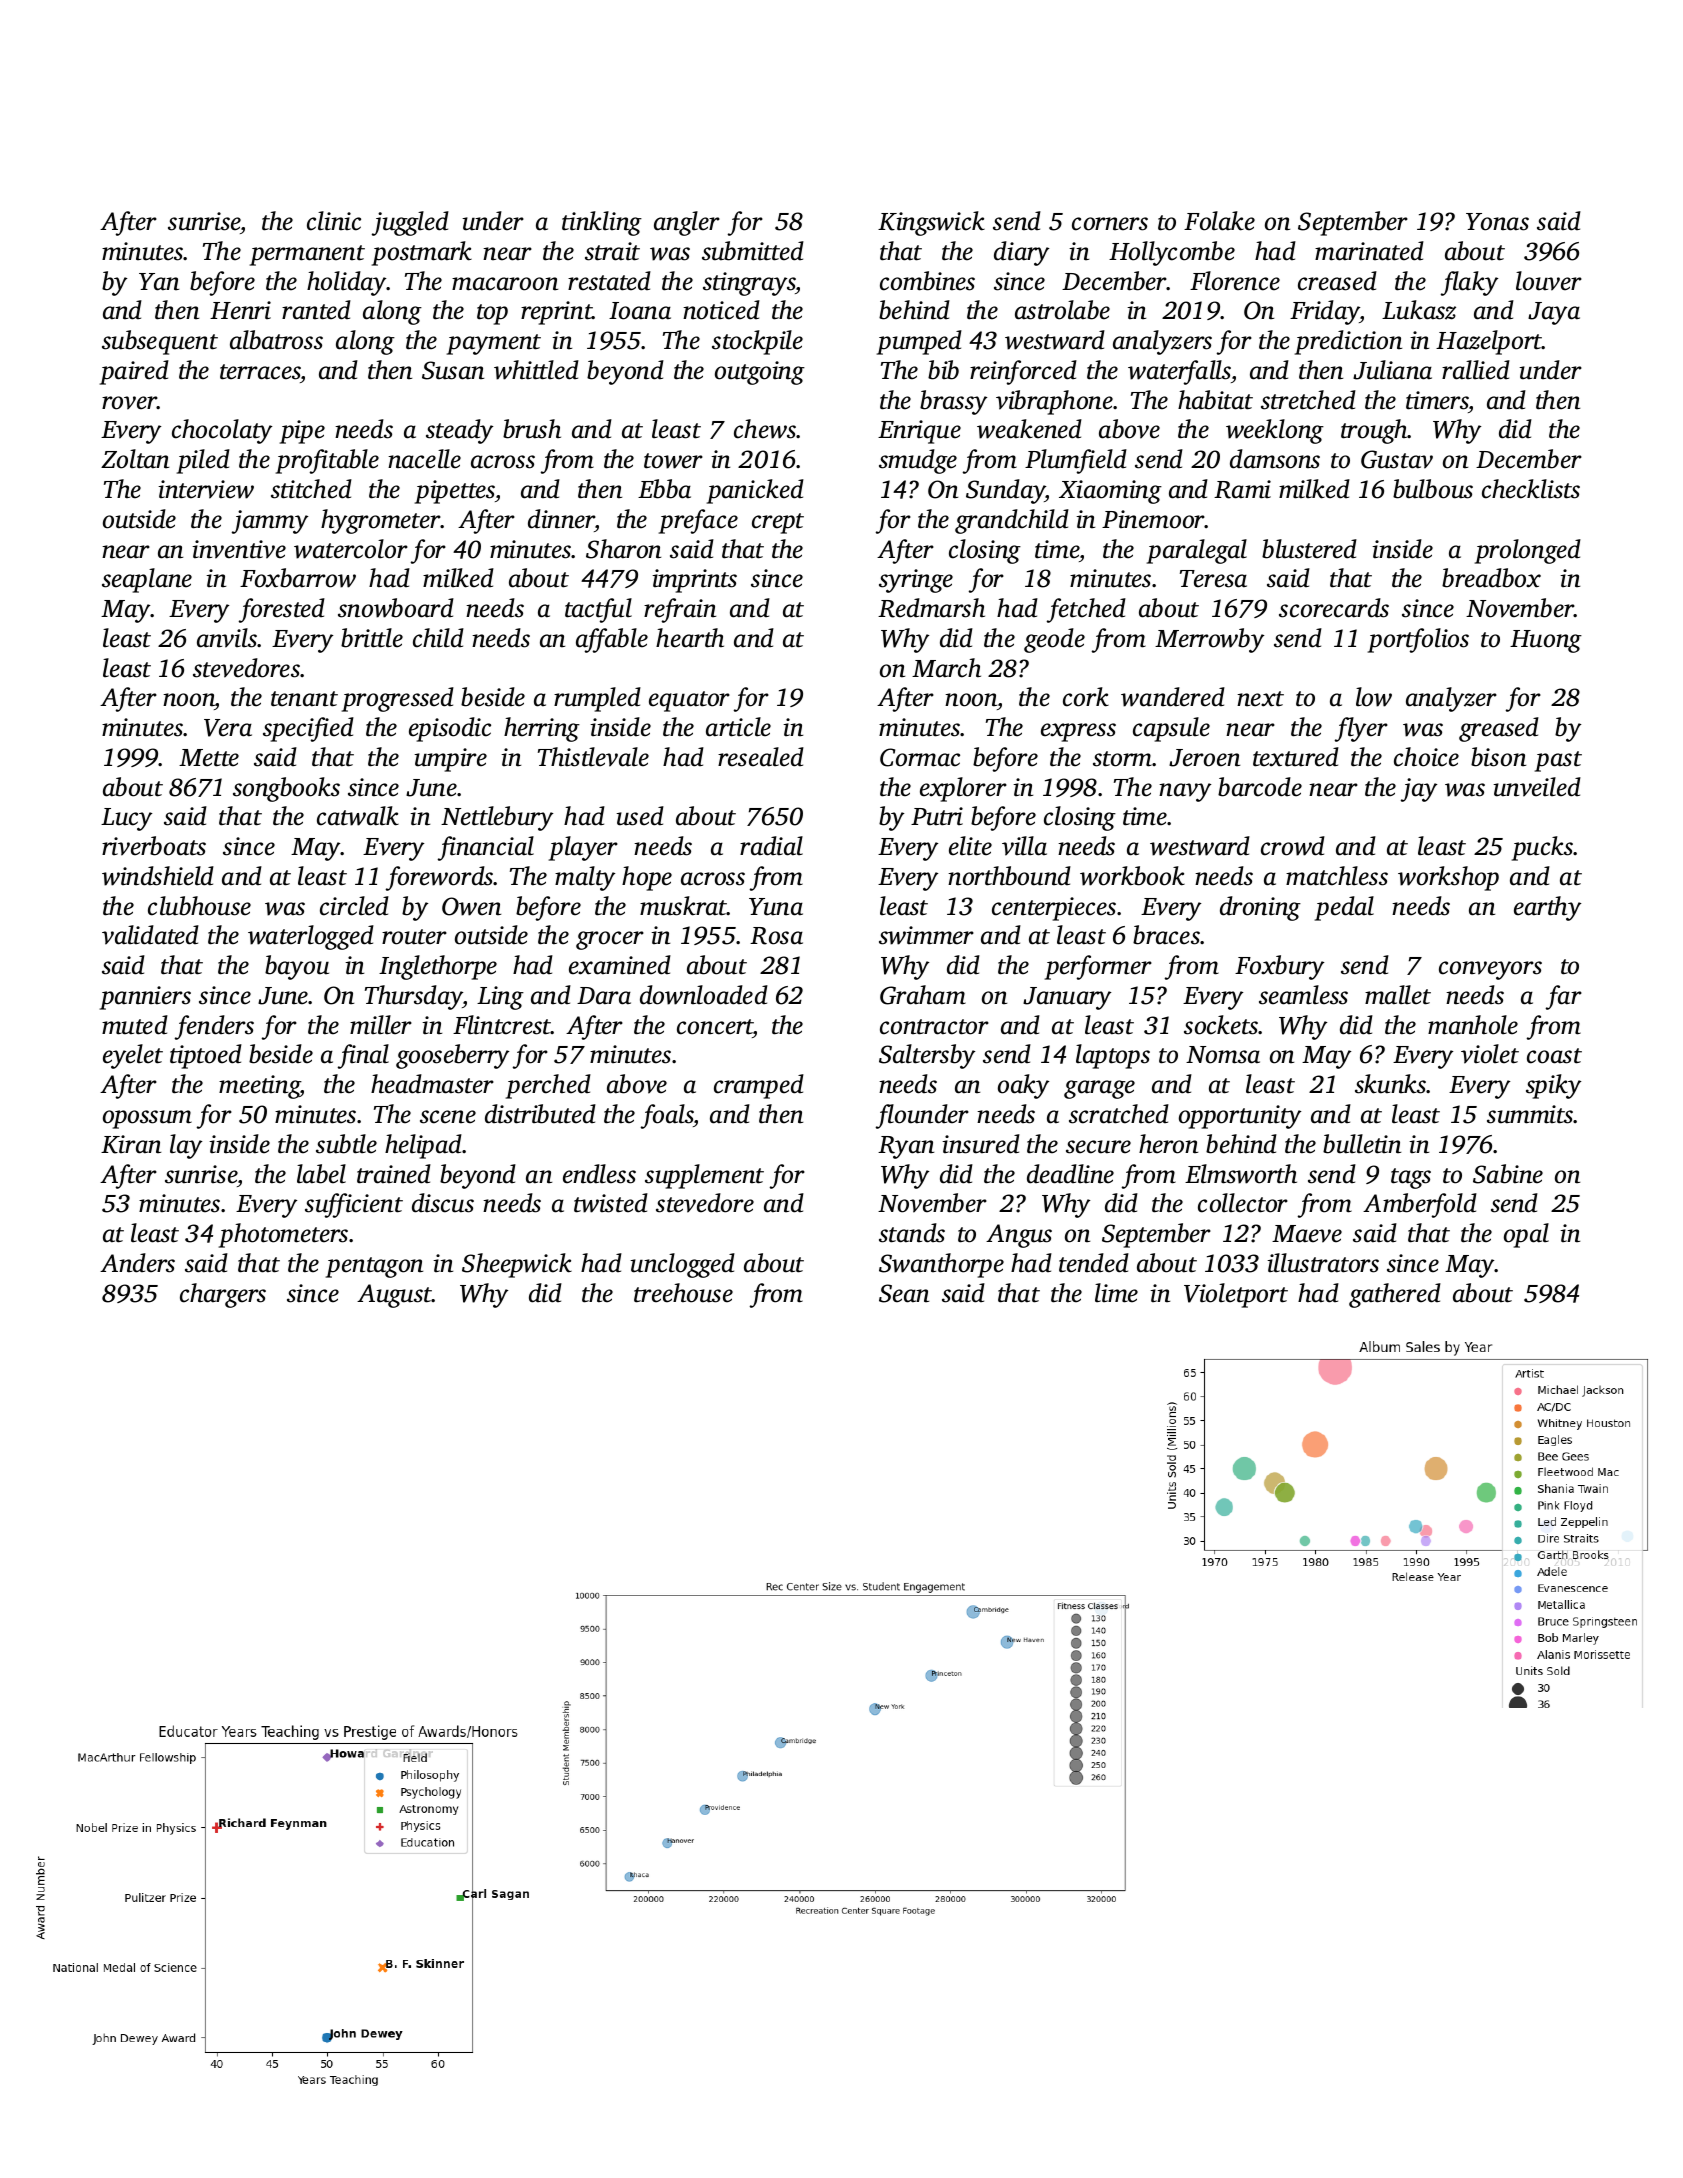 The width and height of the screenshot is (1683, 2178). What do you see at coordinates (683, 1293) in the screenshot?
I see `treehouse` at bounding box center [683, 1293].
